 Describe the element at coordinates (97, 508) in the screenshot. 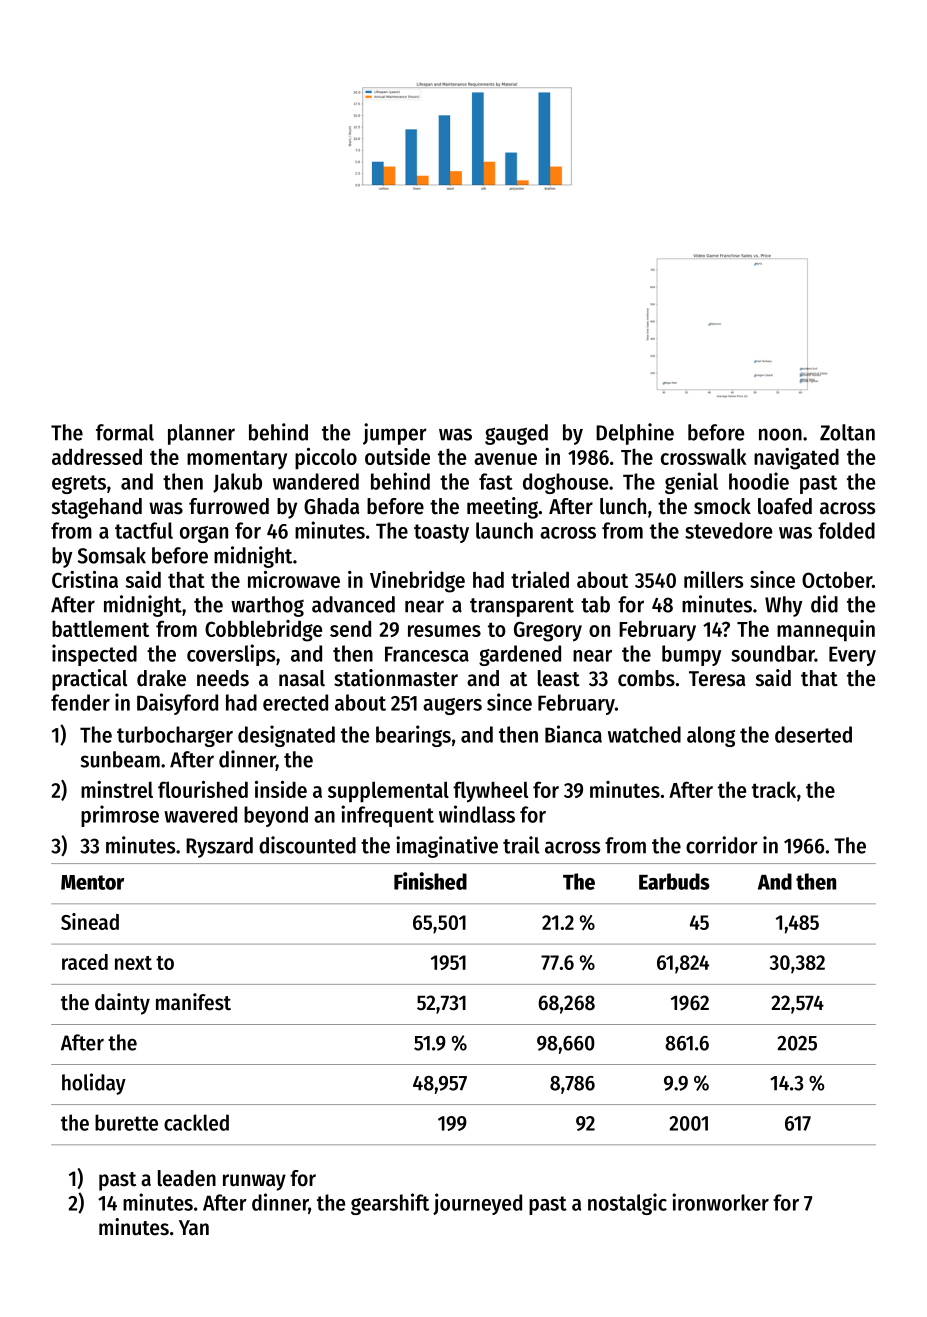

I see `stagehand` at that location.
